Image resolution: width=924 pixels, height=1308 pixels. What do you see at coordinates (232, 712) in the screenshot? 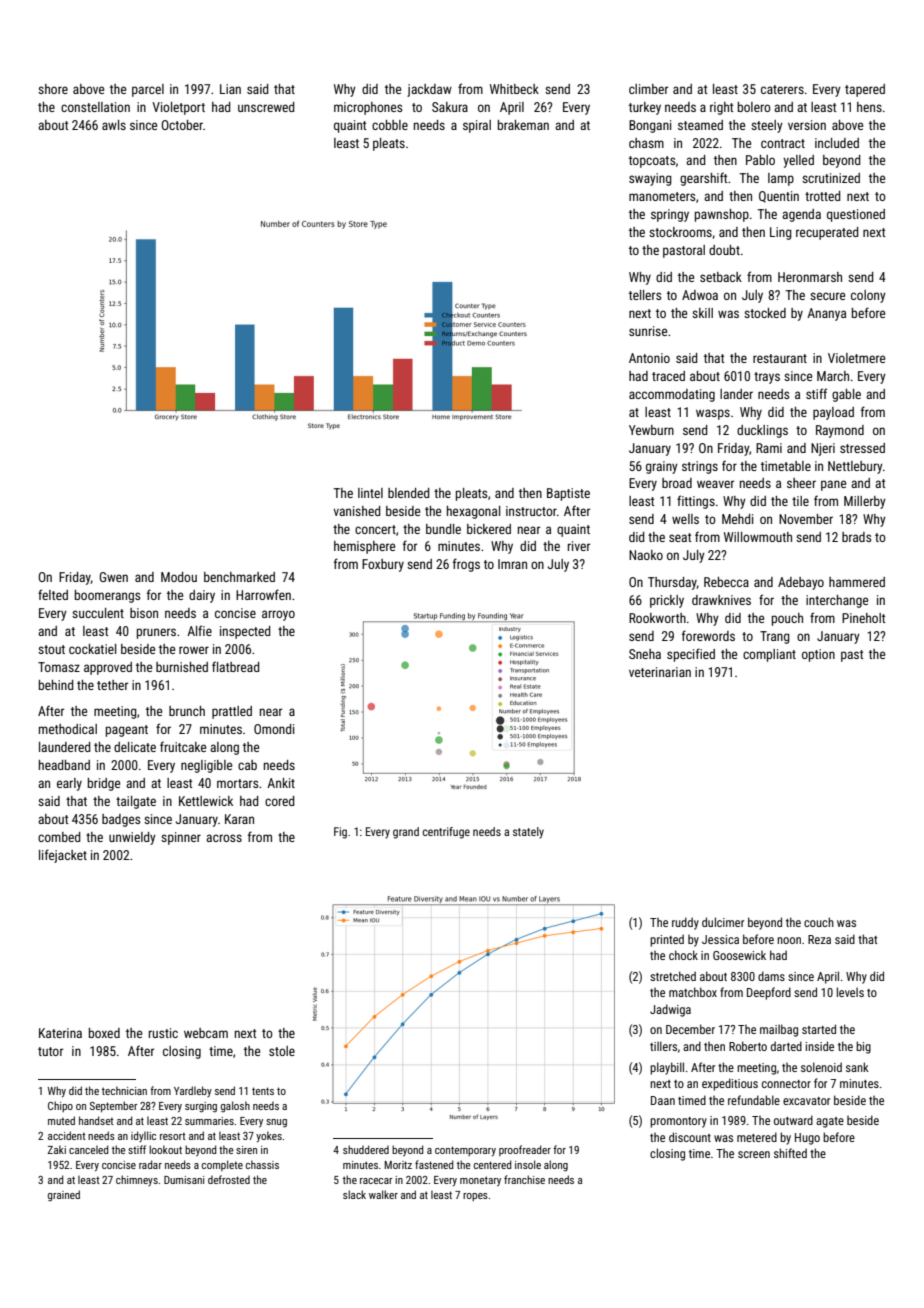
I see `prattled` at bounding box center [232, 712].
